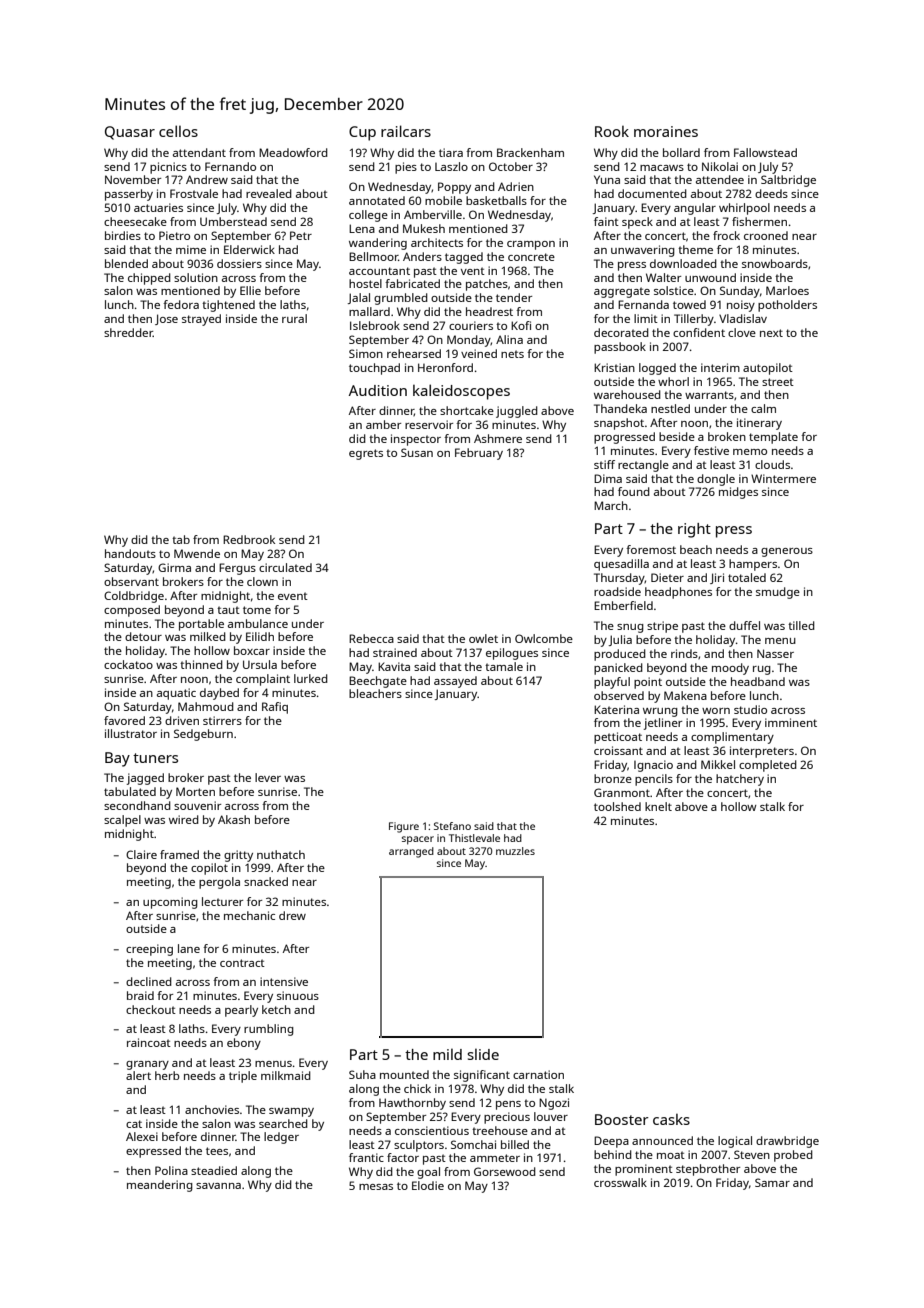 The width and height of the screenshot is (924, 1308). I want to click on moraines, so click(666, 131).
